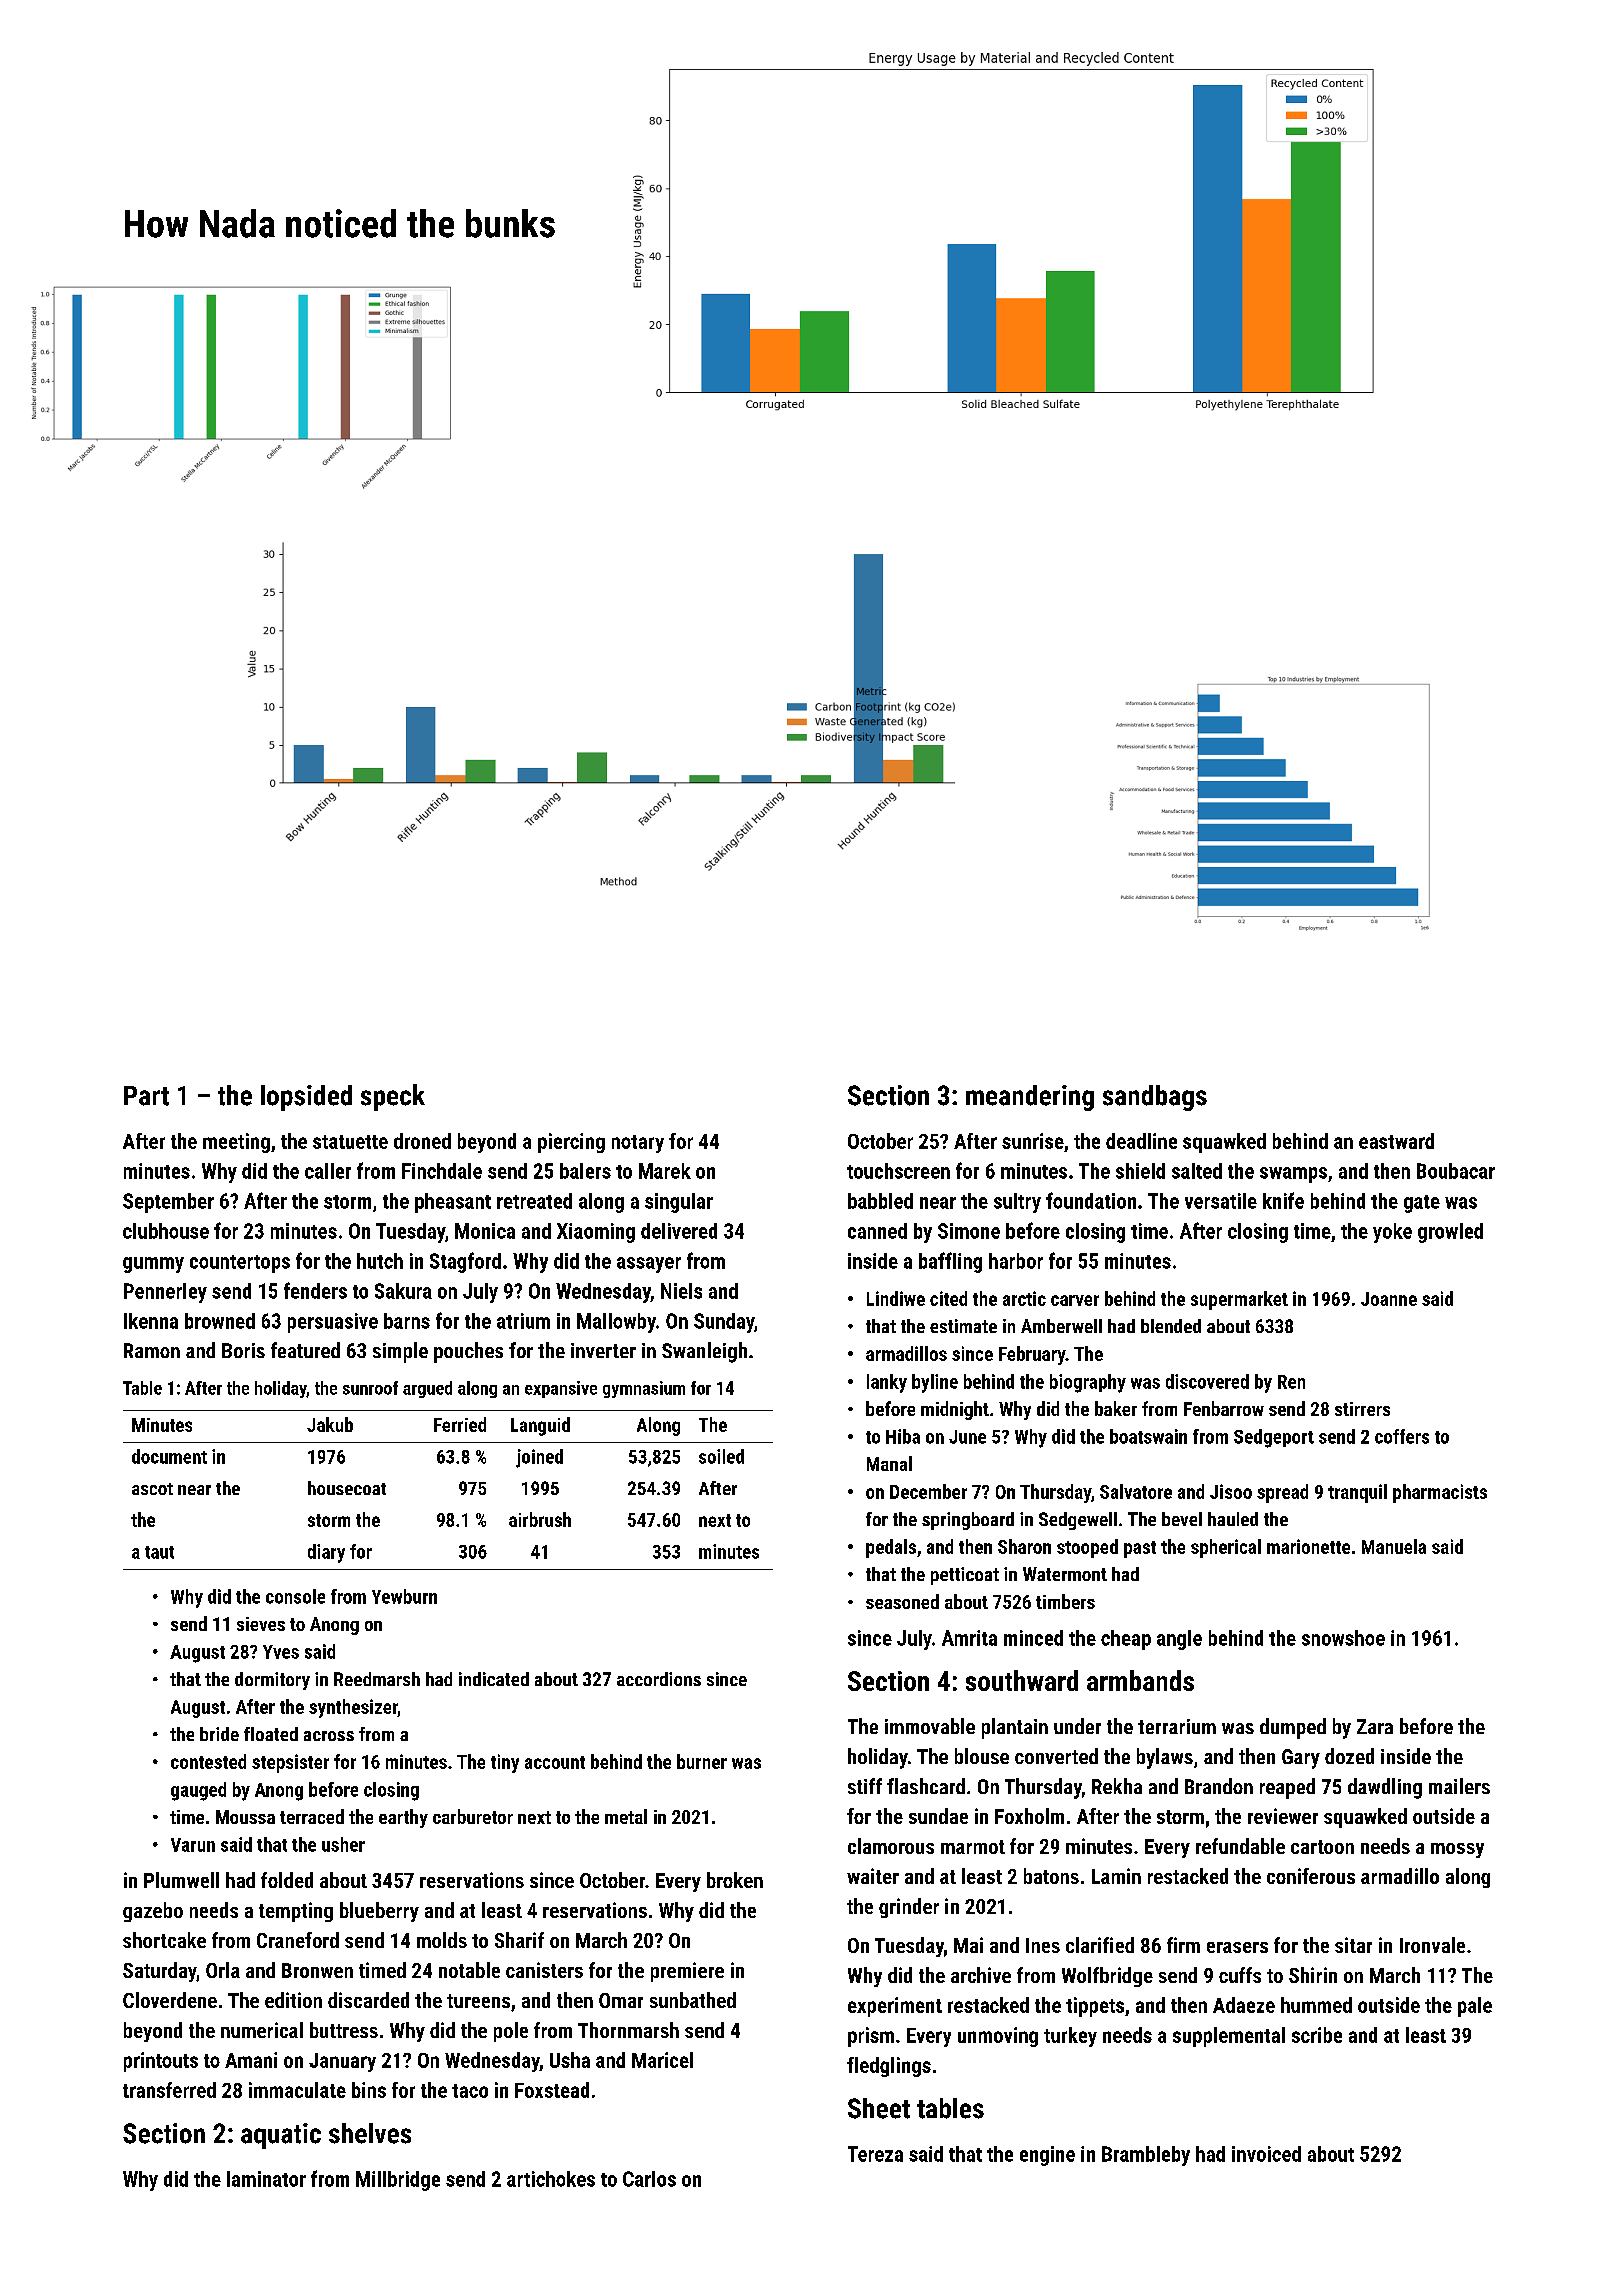  What do you see at coordinates (422, 1141) in the screenshot?
I see `droned` at bounding box center [422, 1141].
